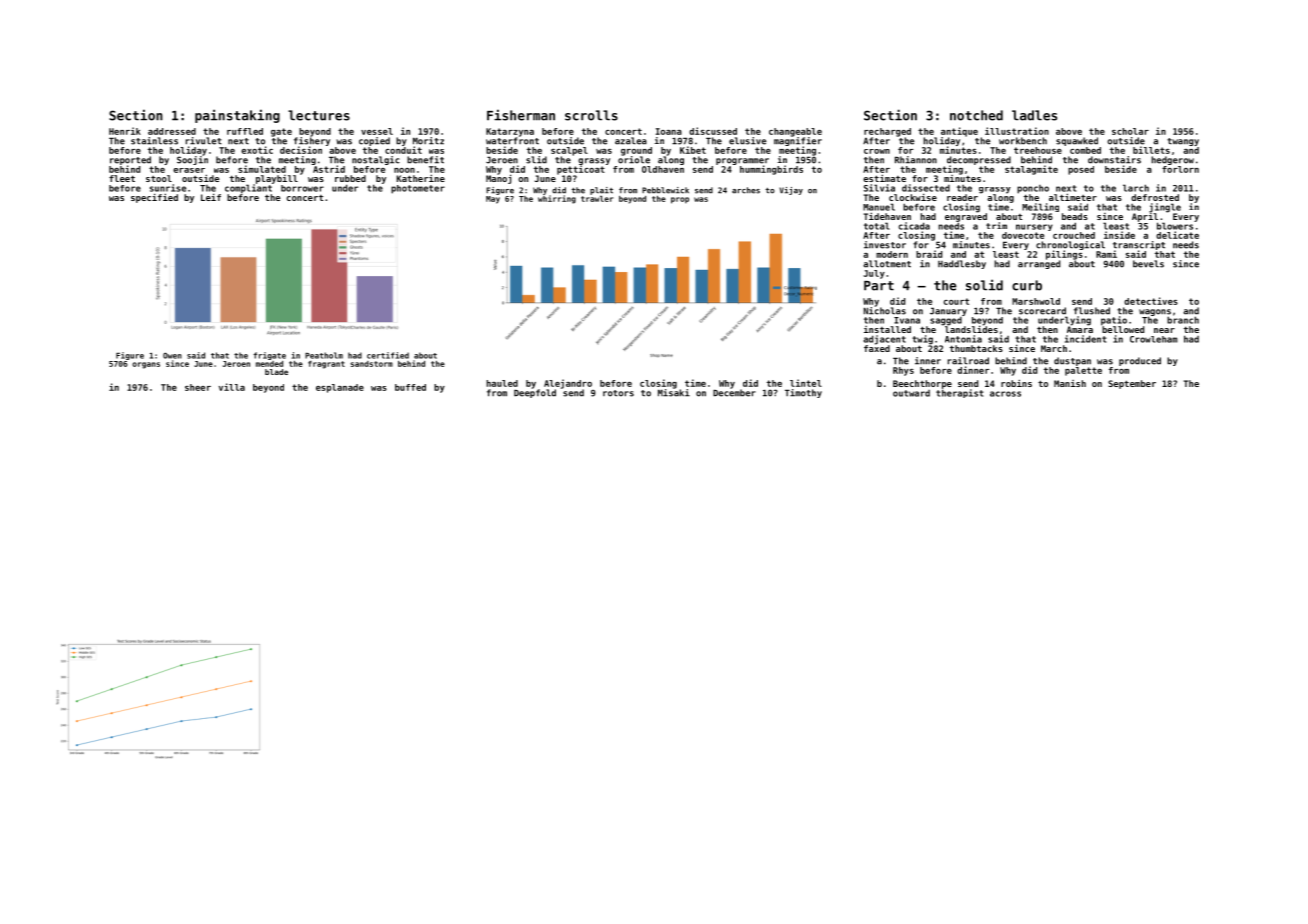 The width and height of the screenshot is (1308, 924). Describe the element at coordinates (996, 225) in the screenshot. I see `trim` at that location.
